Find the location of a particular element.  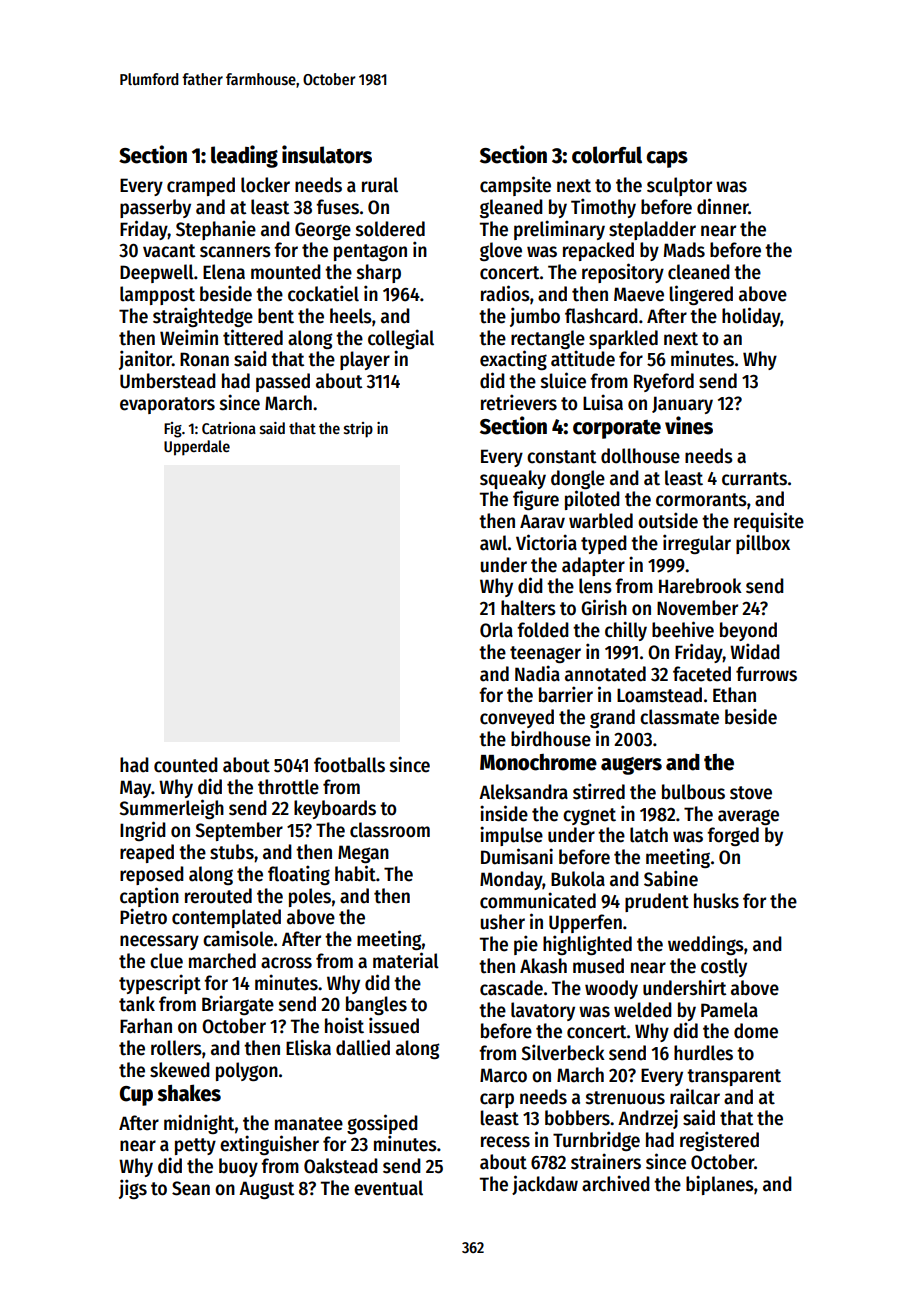

bulbous is located at coordinates (693, 792).
